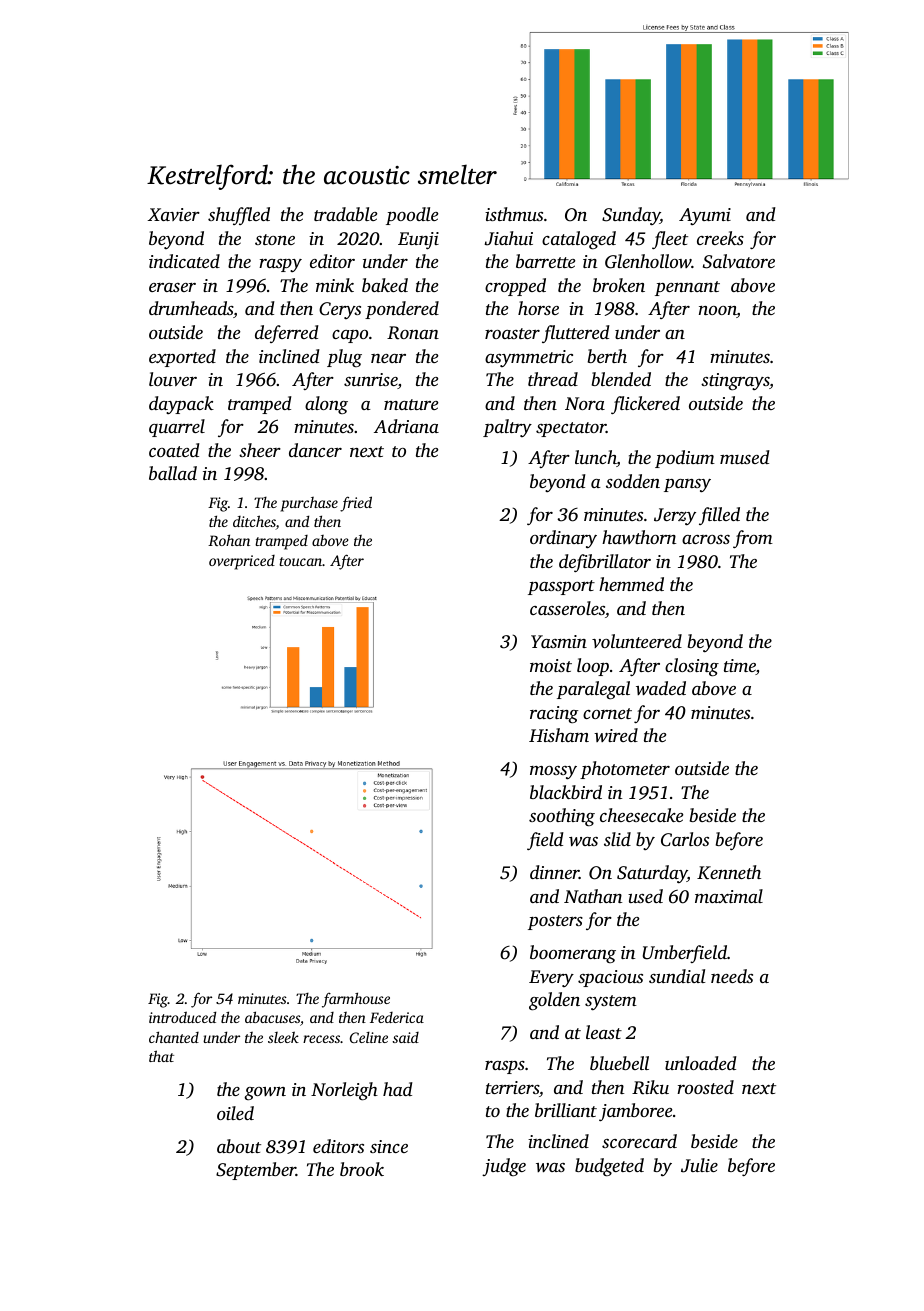 The height and width of the screenshot is (1311, 924). I want to click on about, so click(239, 1146).
